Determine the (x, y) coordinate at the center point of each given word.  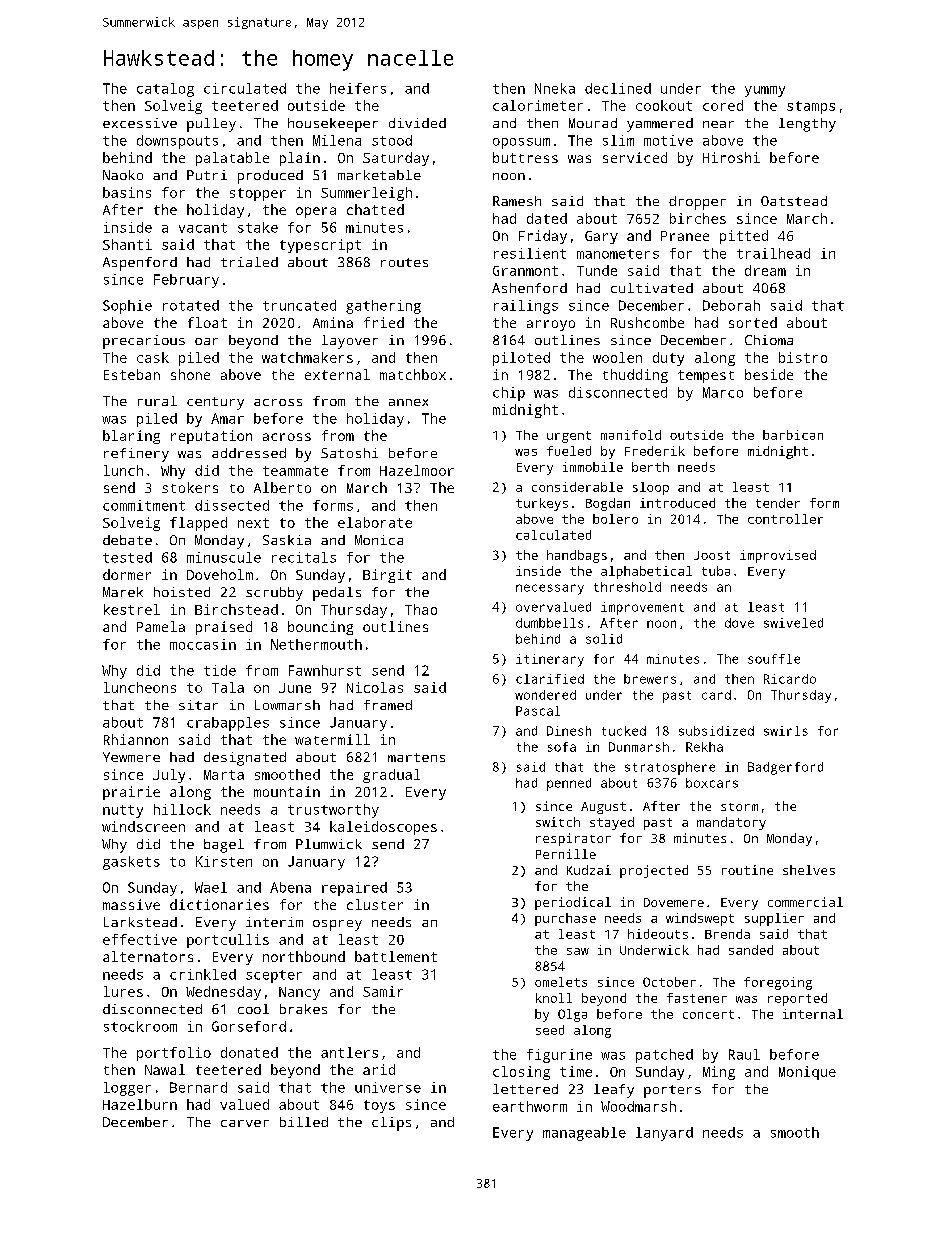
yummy (765, 91)
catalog (165, 90)
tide (220, 670)
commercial (805, 902)
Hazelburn (140, 1104)
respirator (573, 839)
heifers (358, 88)
